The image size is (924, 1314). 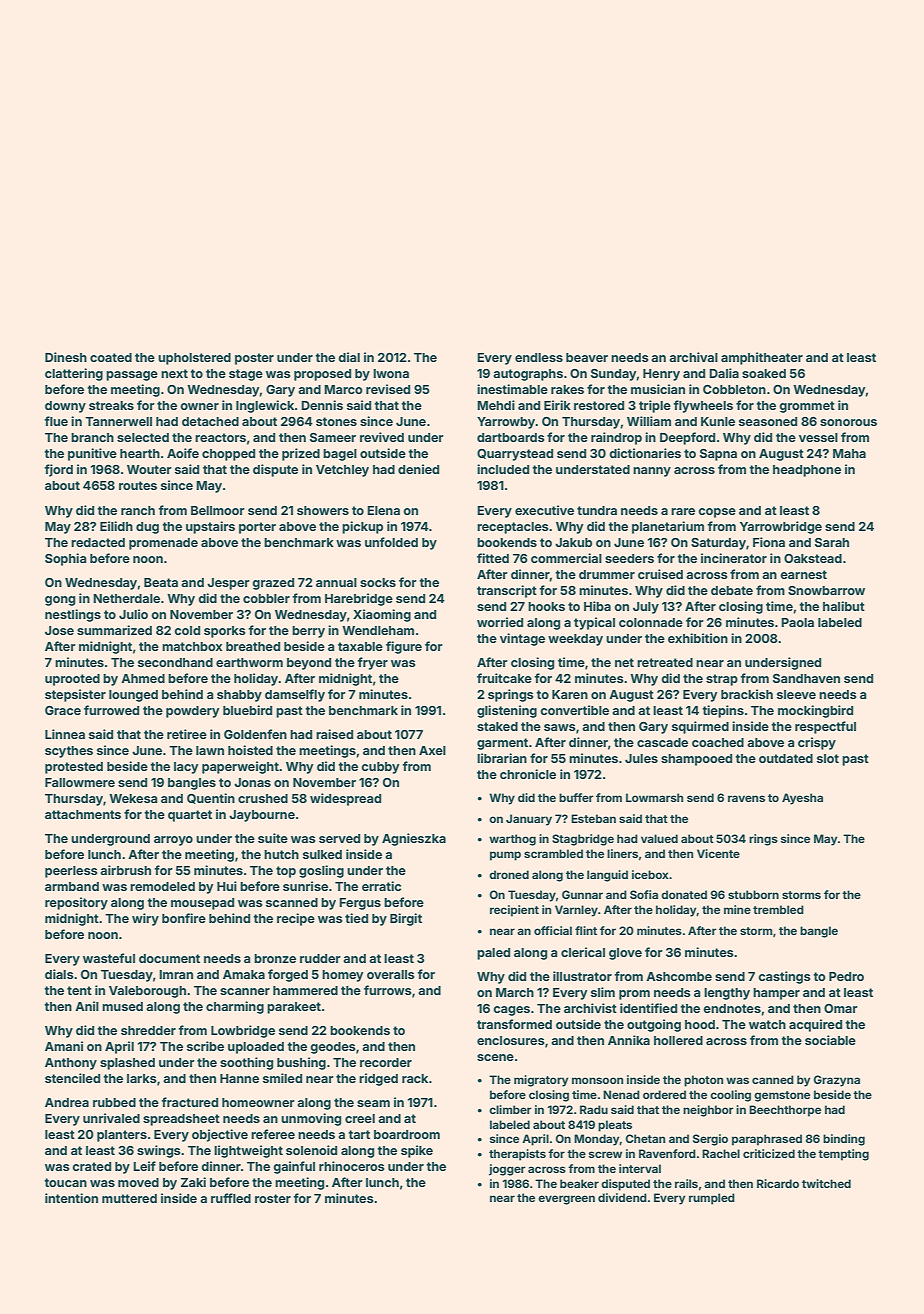 I want to click on creel, so click(x=360, y=1118).
